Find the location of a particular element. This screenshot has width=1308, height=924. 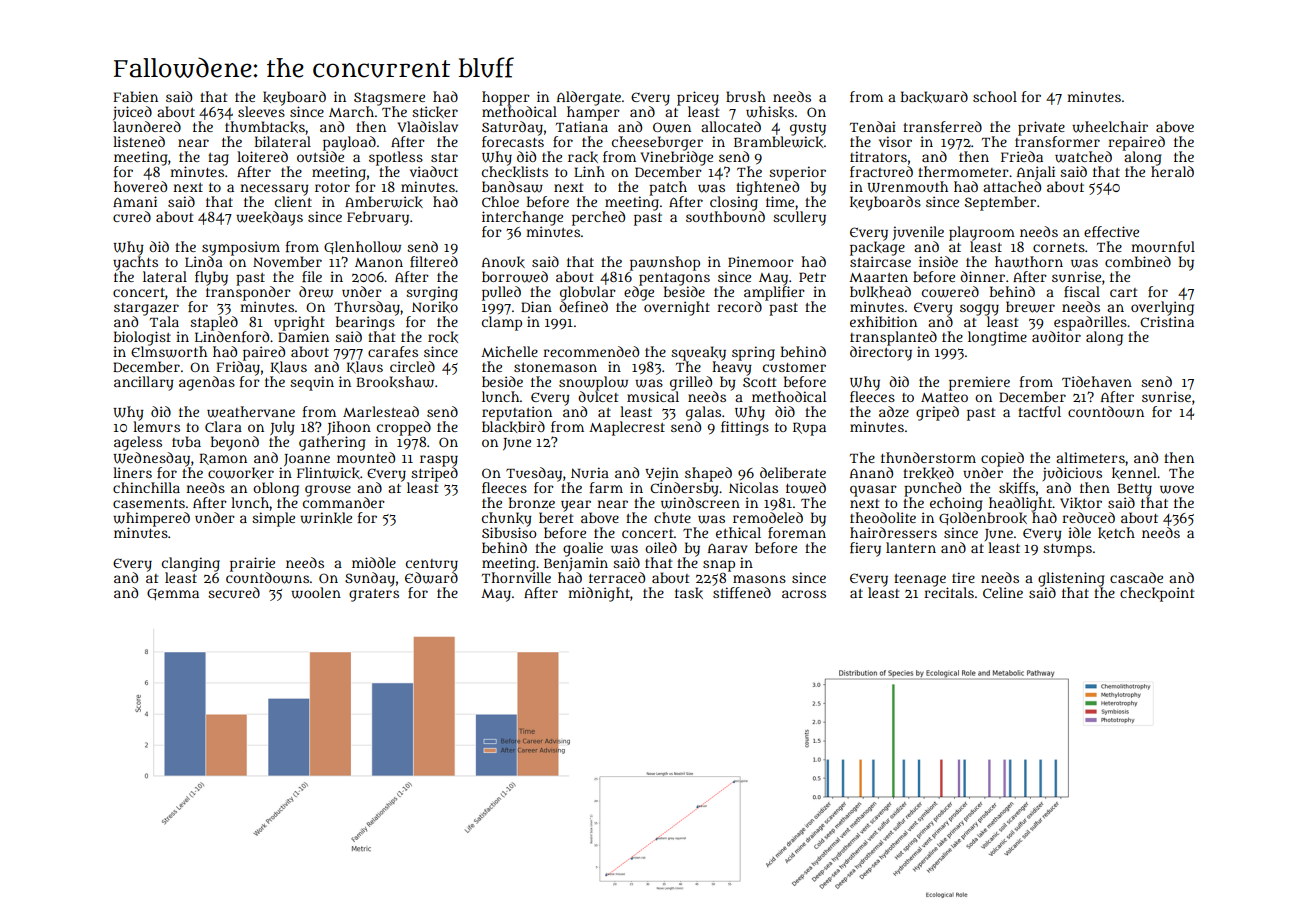

borrowed is located at coordinates (515, 277).
